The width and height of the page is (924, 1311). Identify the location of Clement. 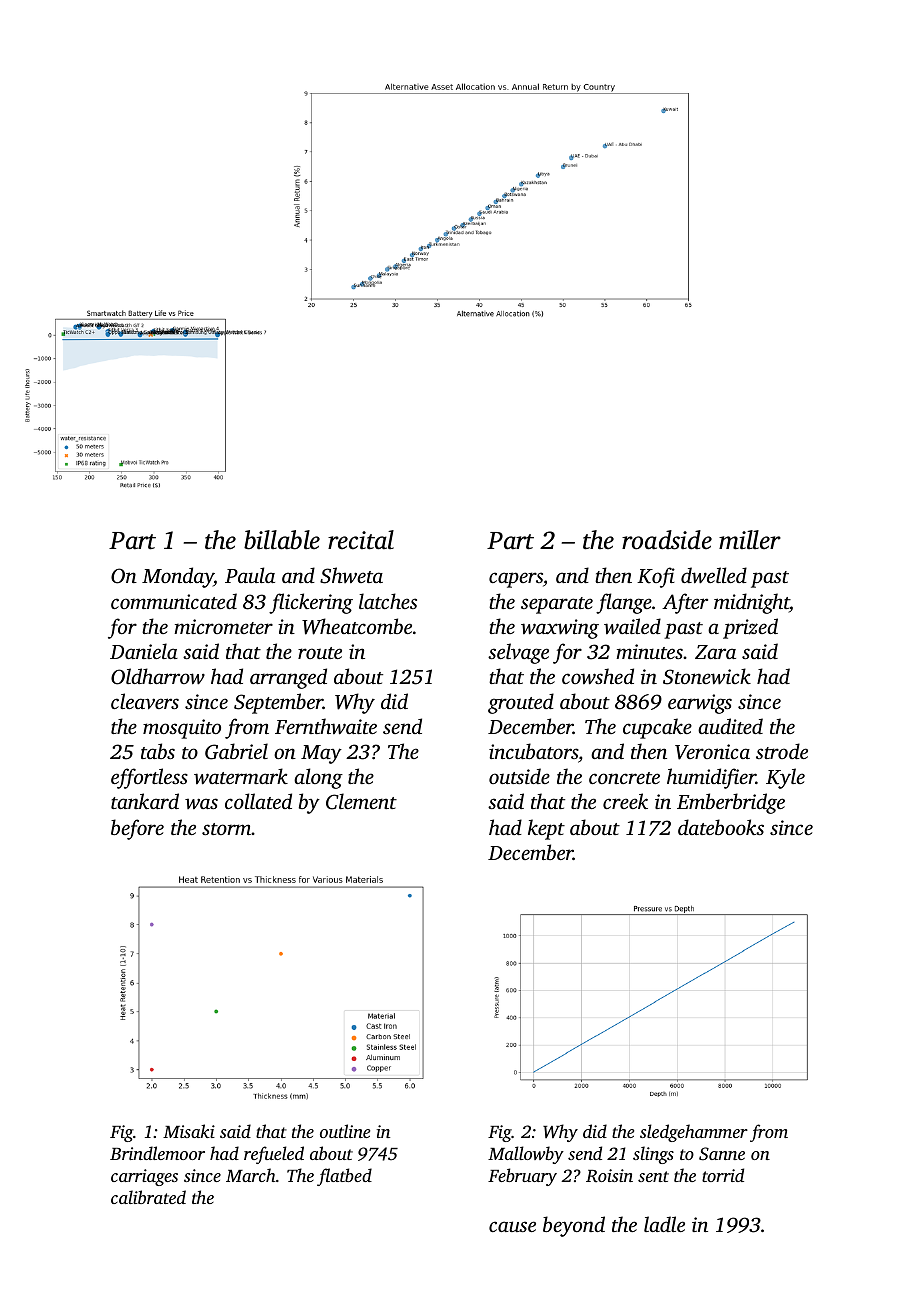
(361, 801).
